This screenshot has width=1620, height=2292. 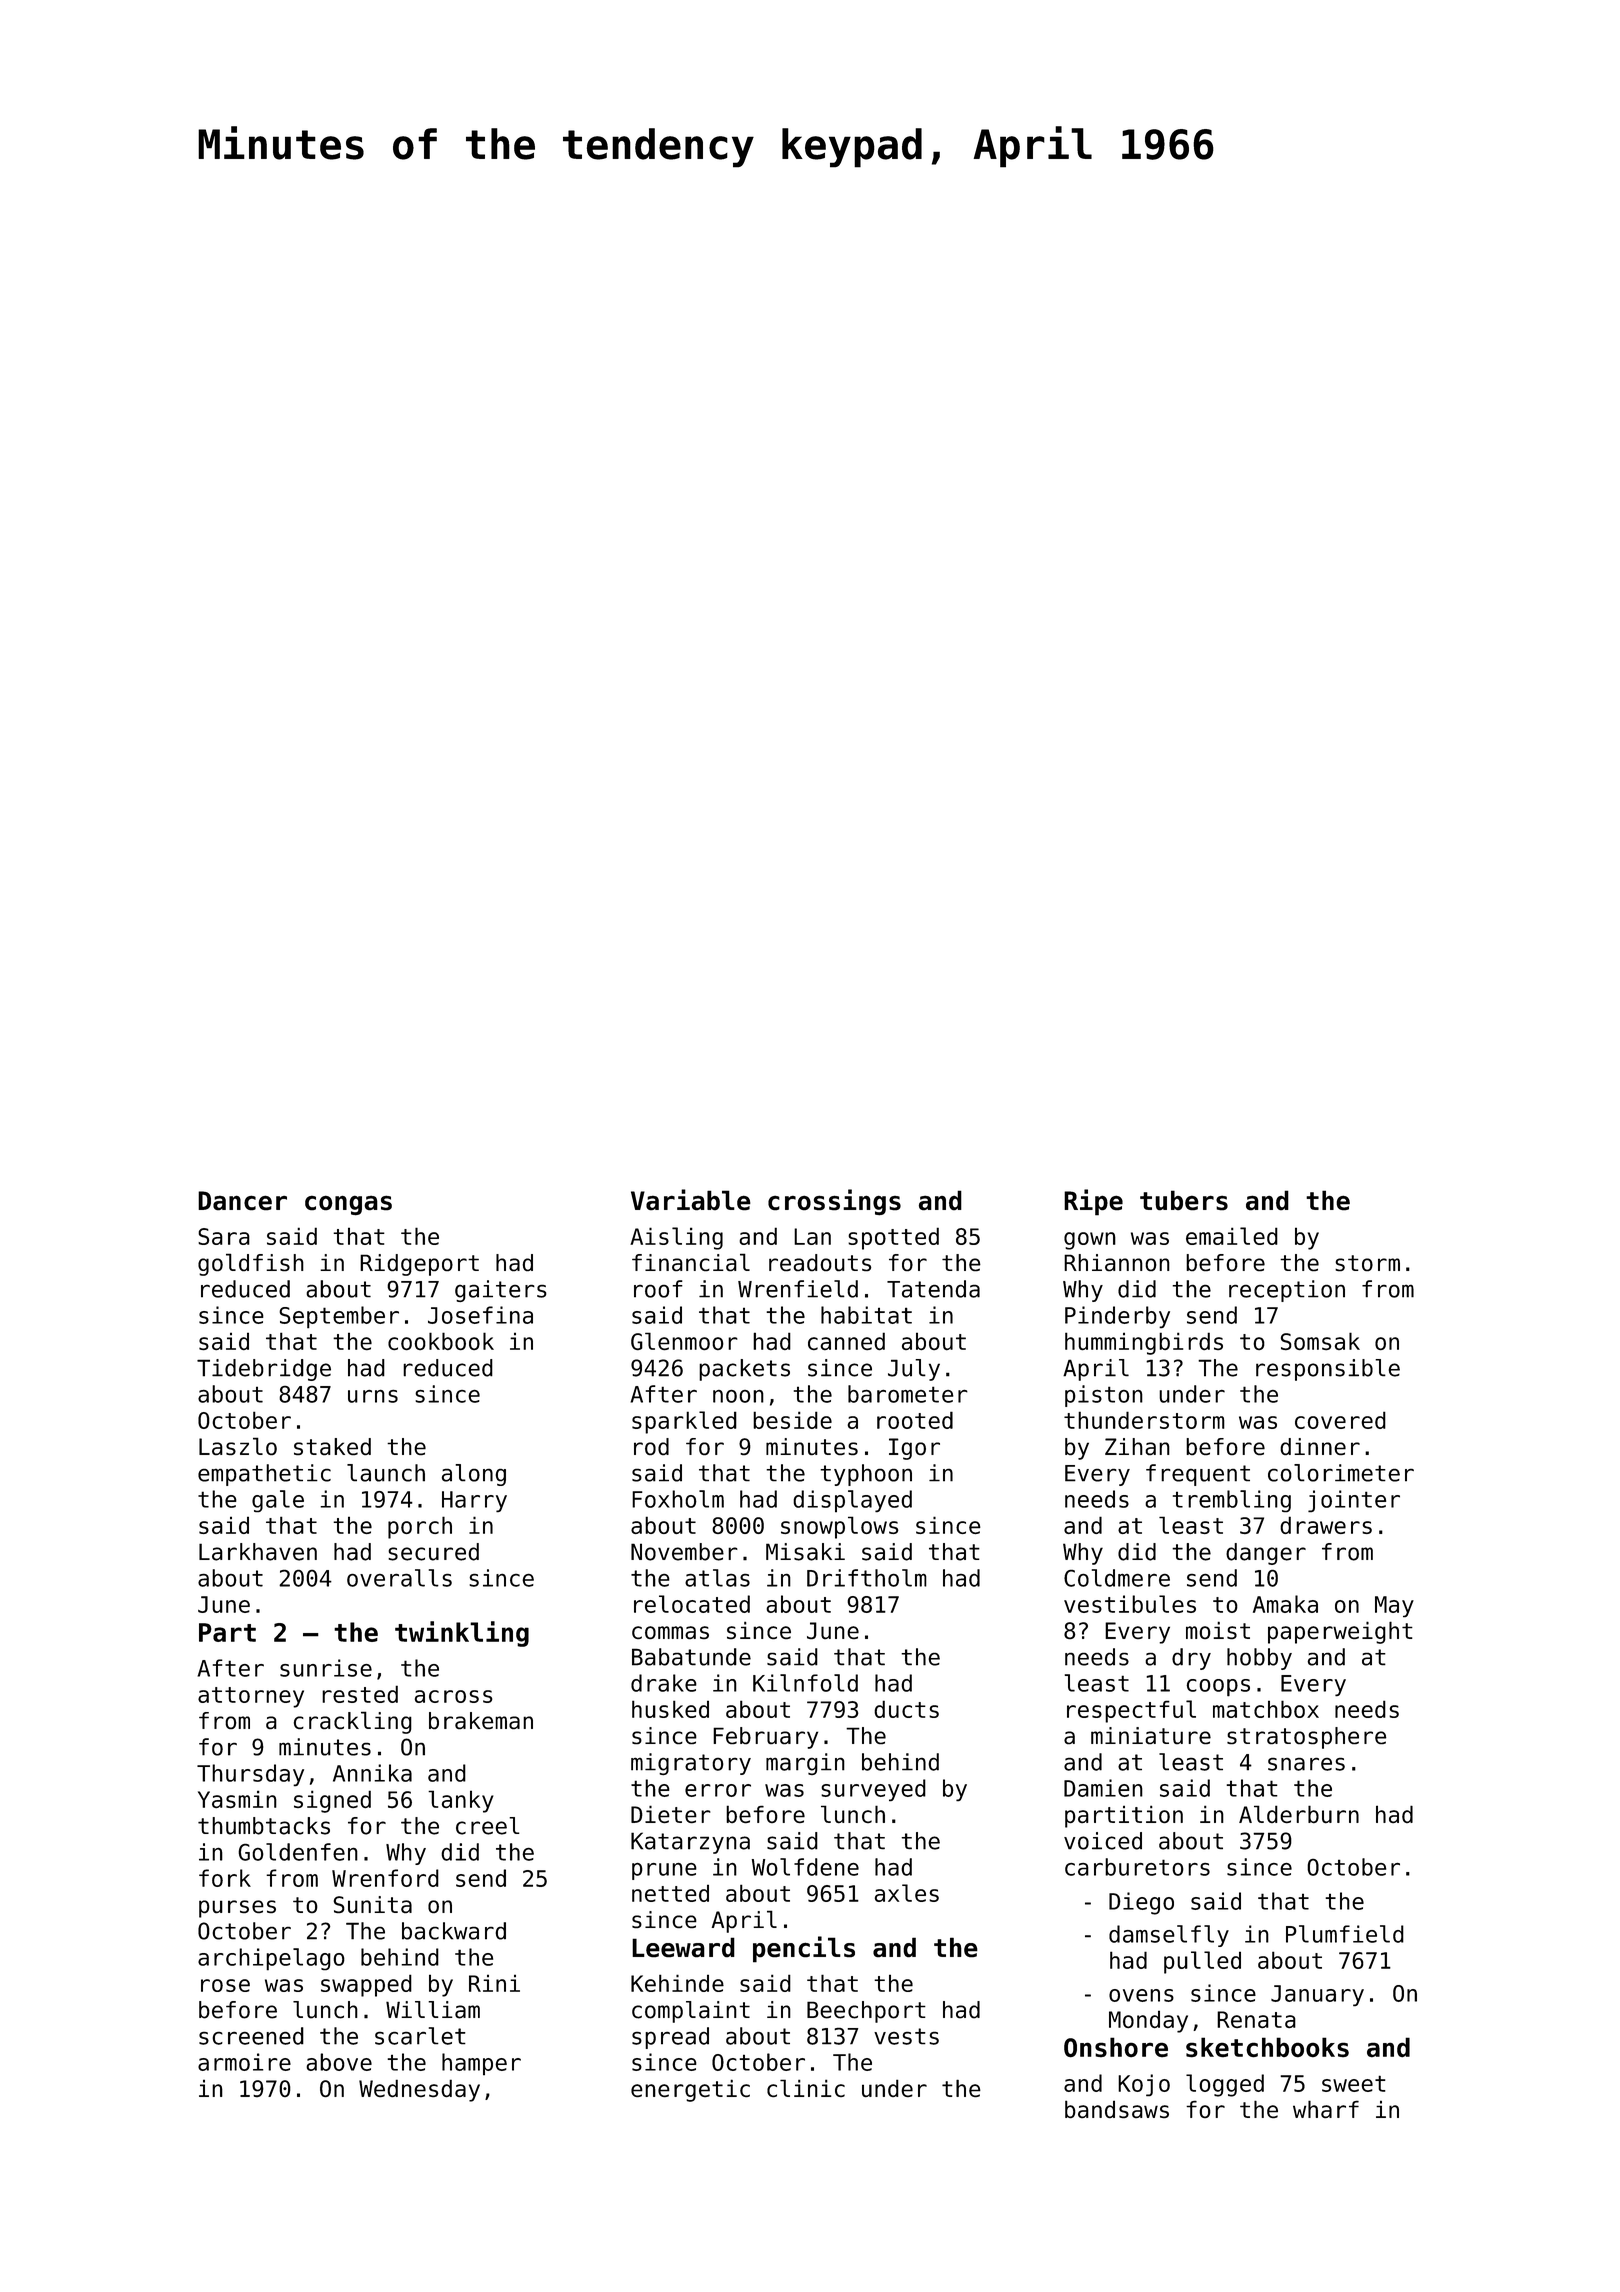 I want to click on overalls, so click(x=399, y=1578).
